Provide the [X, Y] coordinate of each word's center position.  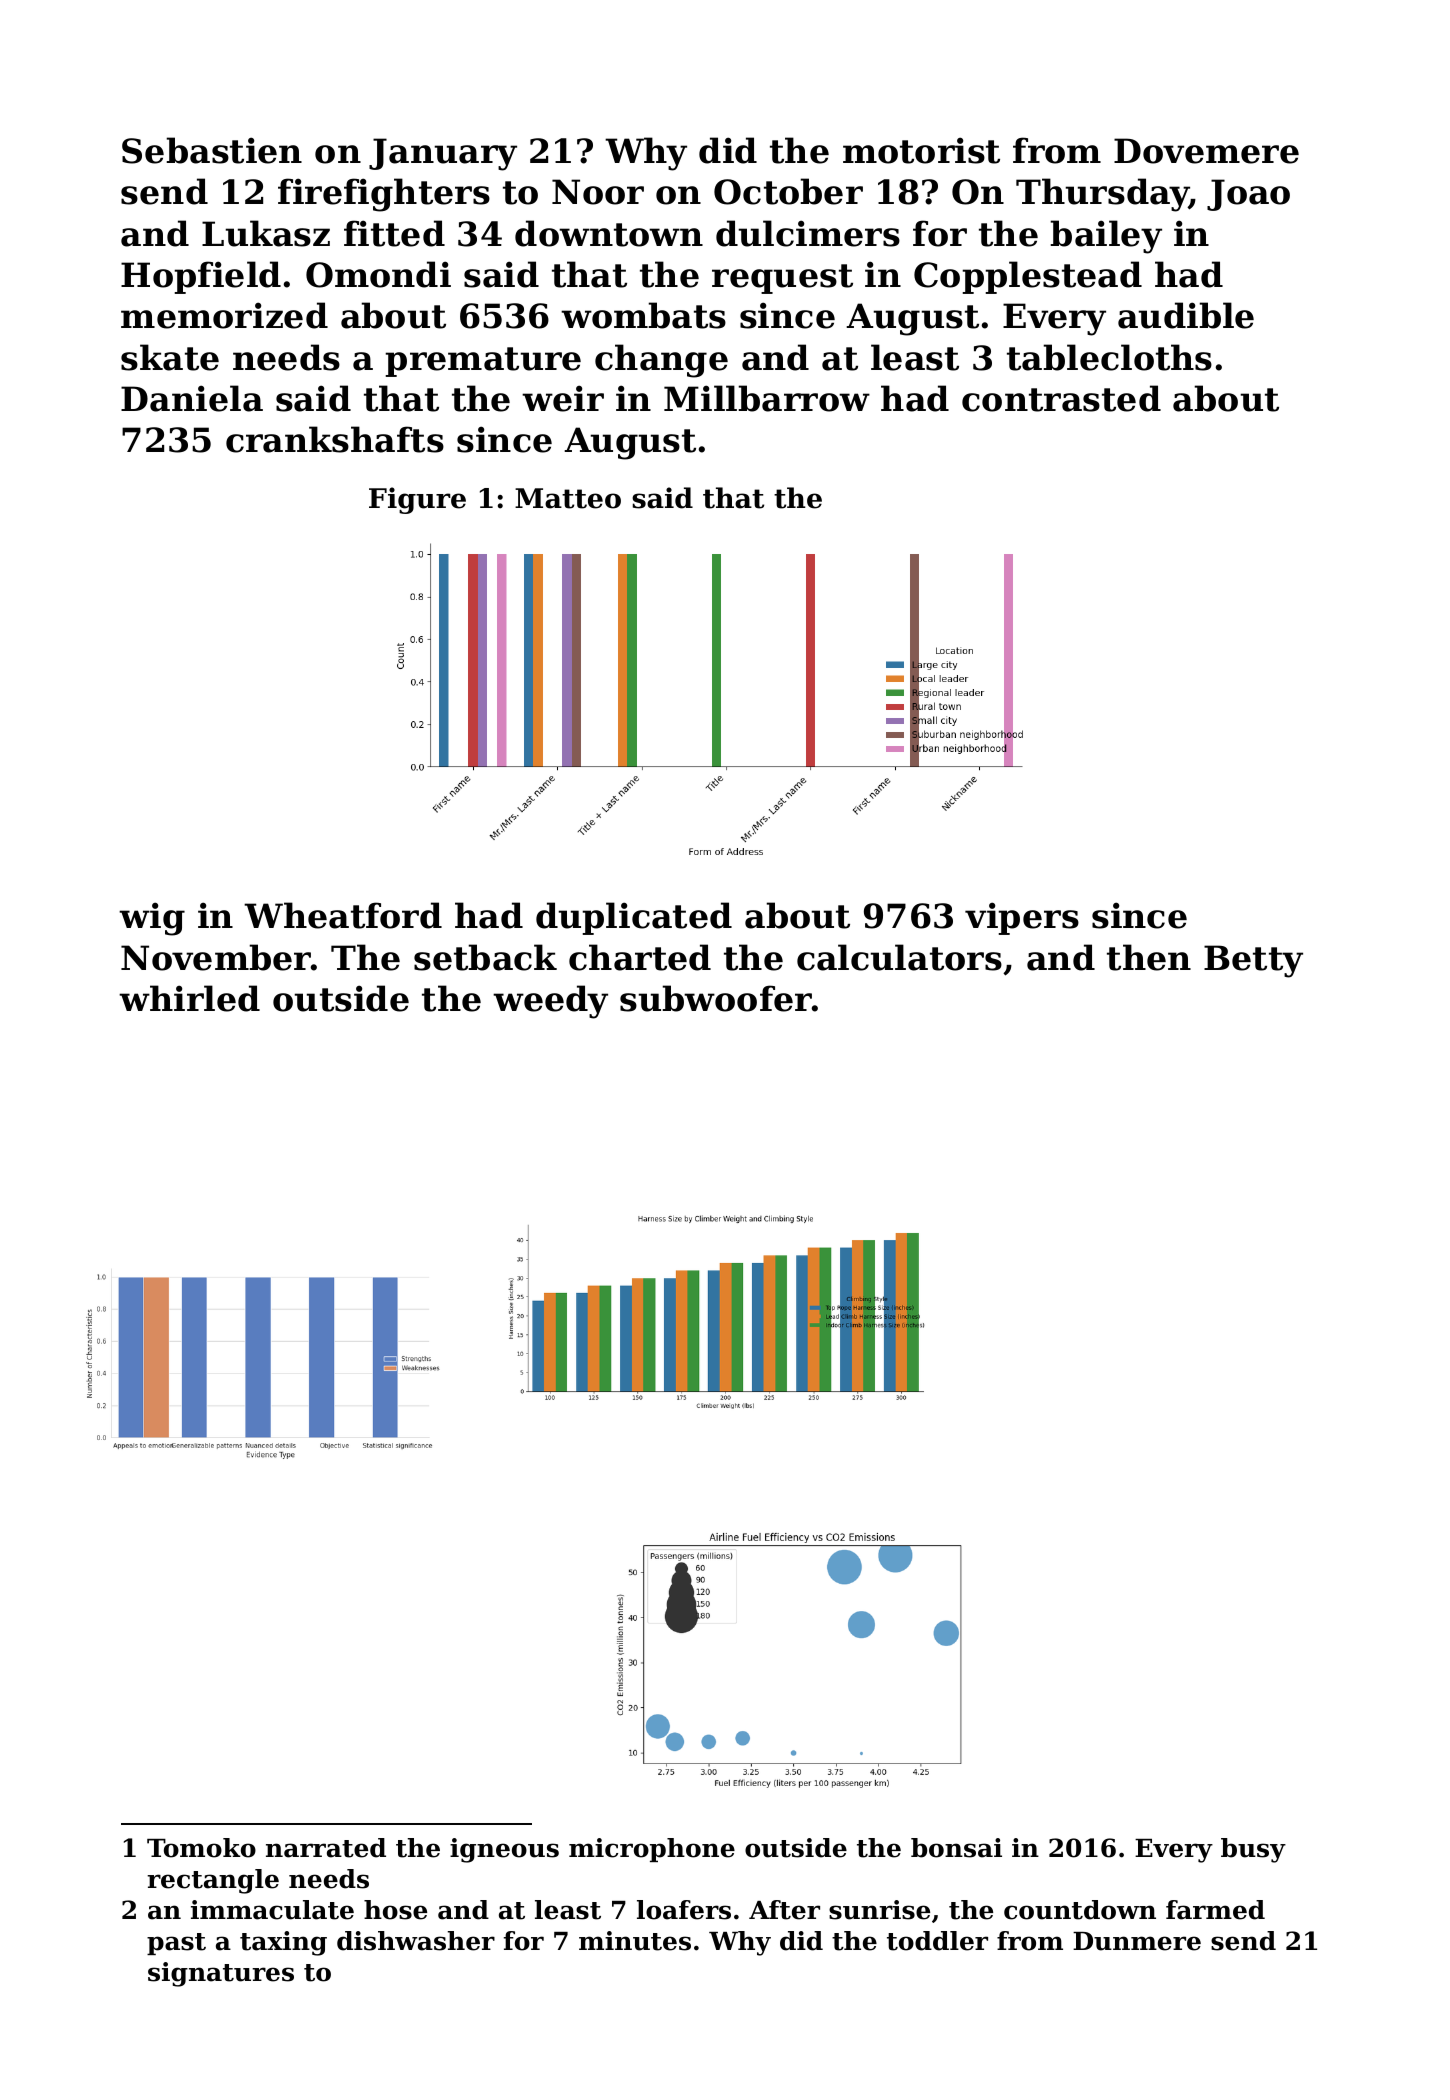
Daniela [192, 398]
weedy [550, 1002]
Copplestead [1028, 277]
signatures [221, 1974]
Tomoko [201, 1848]
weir [563, 398]
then [1149, 957]
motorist [921, 150]
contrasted [1061, 398]
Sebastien [212, 150]
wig [152, 919]
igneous [504, 1850]
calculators [899, 957]
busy [1253, 1850]
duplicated [634, 918]
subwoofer [716, 998]
